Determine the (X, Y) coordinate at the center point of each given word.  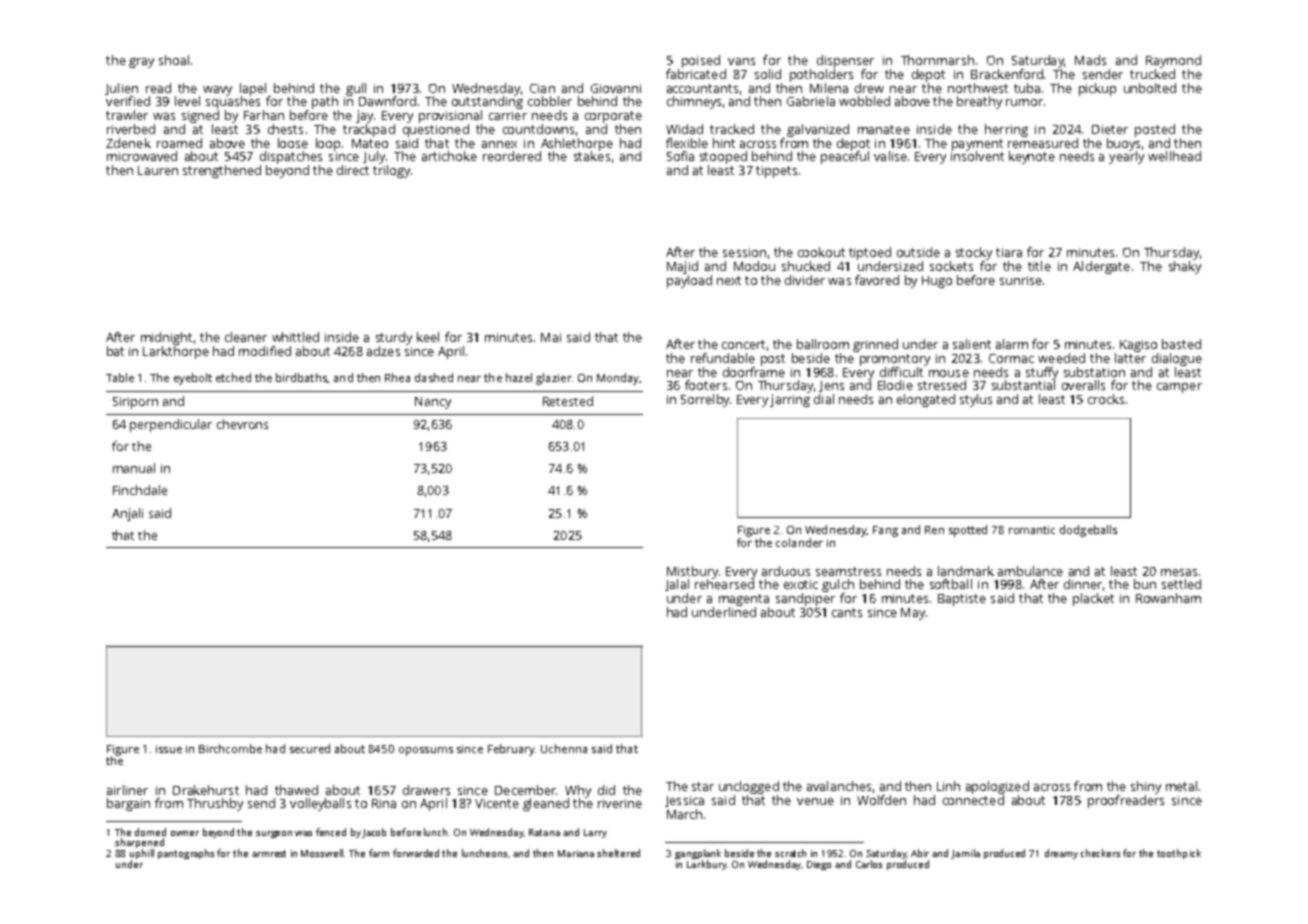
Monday (618, 379)
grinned (875, 345)
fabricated (696, 74)
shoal (174, 60)
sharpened (139, 843)
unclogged (749, 787)
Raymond (1173, 61)
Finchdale (140, 490)
